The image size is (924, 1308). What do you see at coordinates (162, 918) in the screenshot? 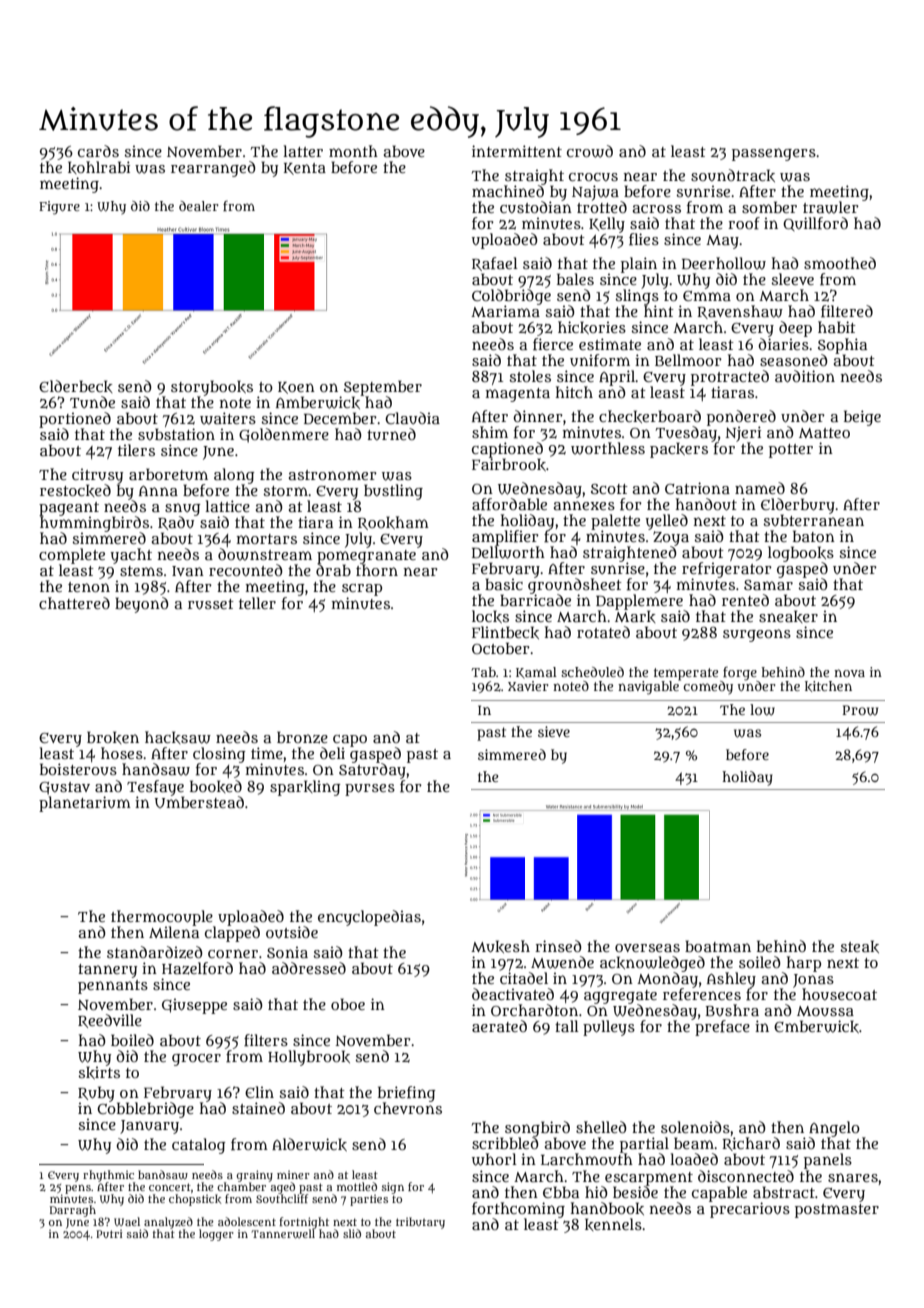
I see `thermocouple` at bounding box center [162, 918].
